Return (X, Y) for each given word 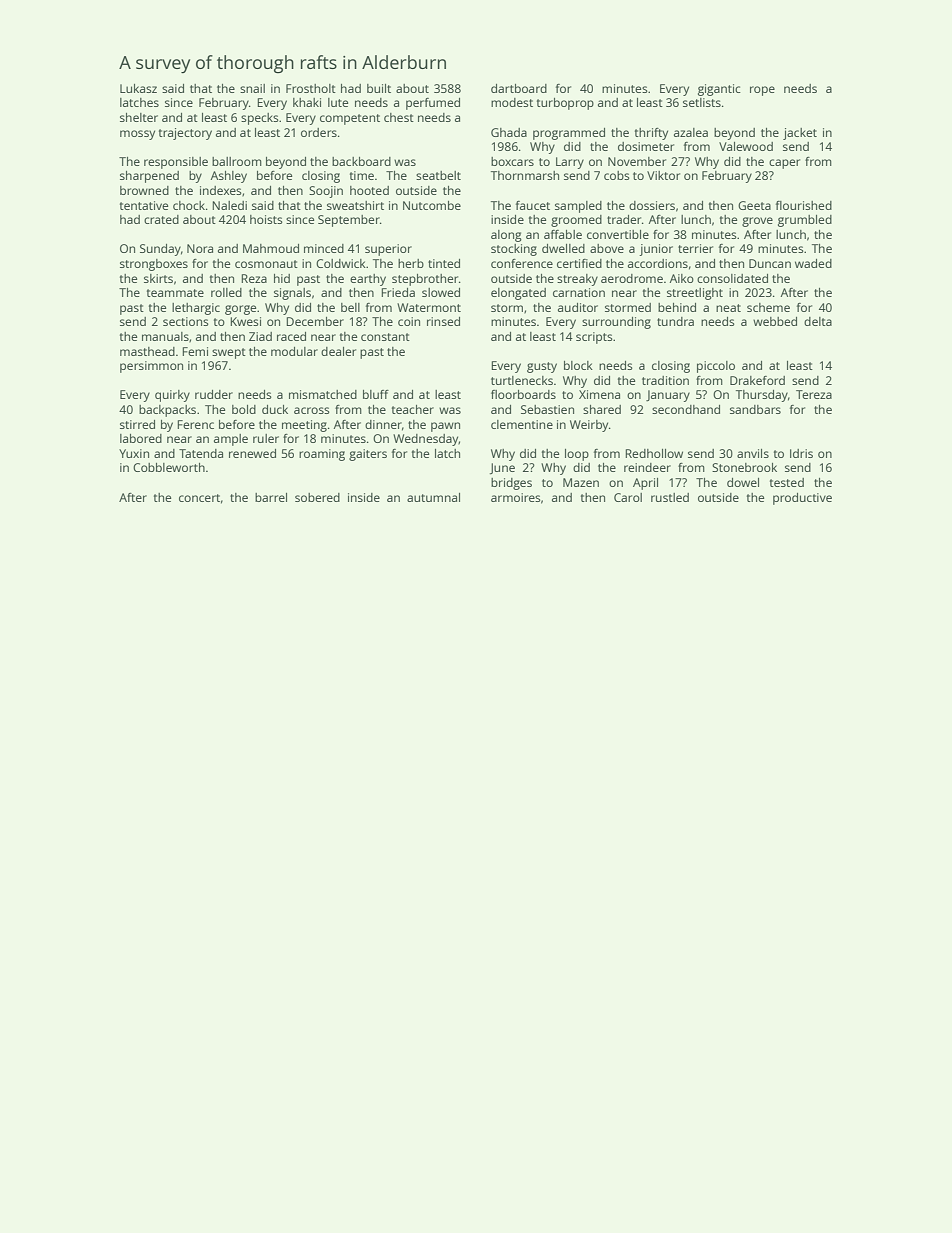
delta (818, 321)
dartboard (519, 88)
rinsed (443, 321)
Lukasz (138, 88)
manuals (165, 336)
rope (762, 91)
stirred (137, 424)
